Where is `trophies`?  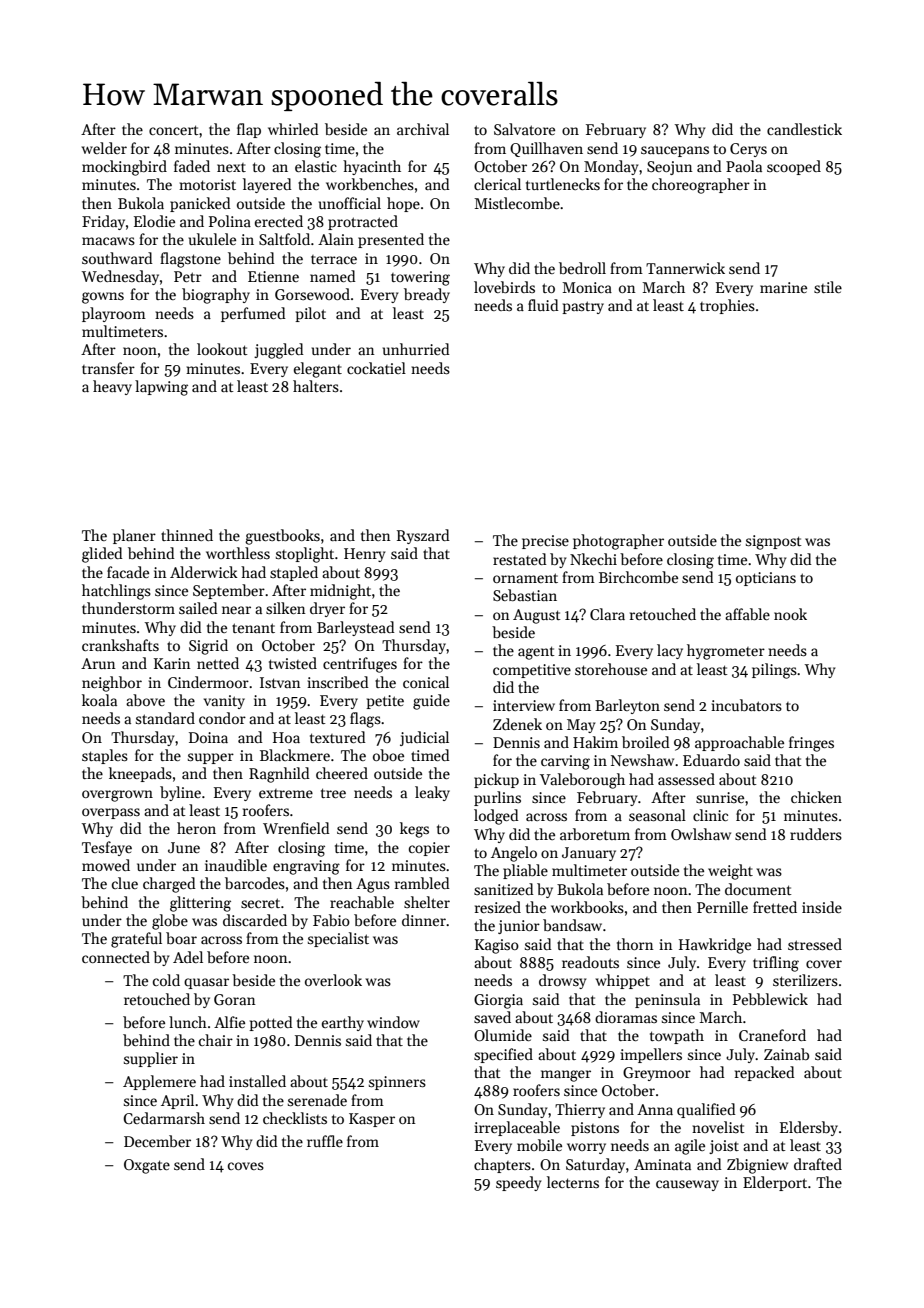
trophies is located at coordinates (727, 306).
